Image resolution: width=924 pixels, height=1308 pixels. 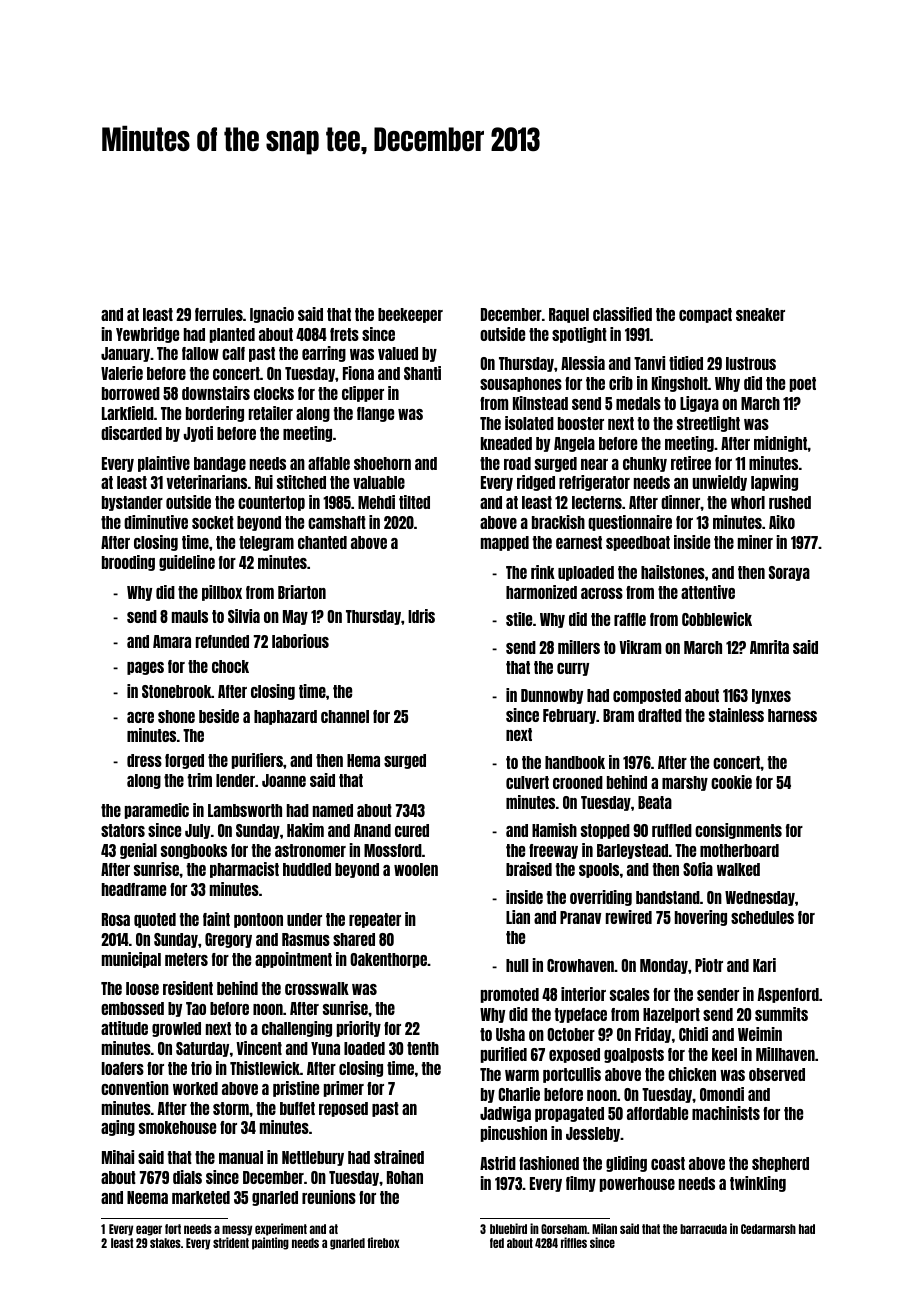 What do you see at coordinates (552, 696) in the page?
I see `Dunnowby` at bounding box center [552, 696].
